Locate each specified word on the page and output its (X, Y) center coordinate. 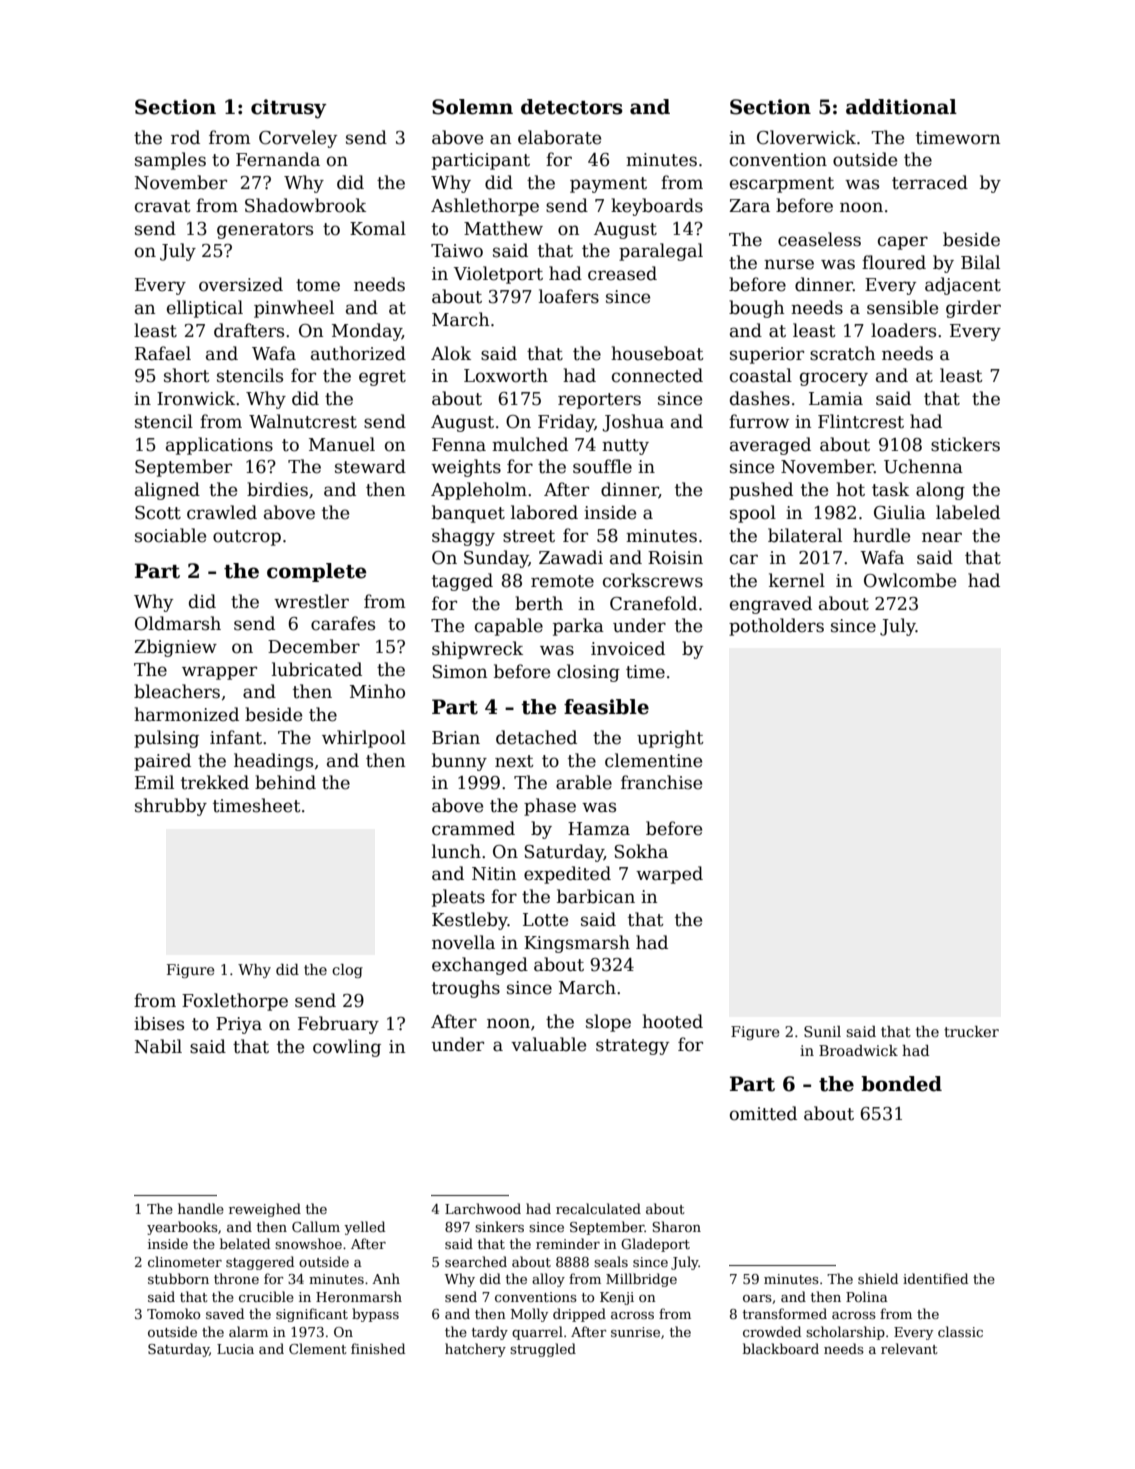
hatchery (475, 1350)
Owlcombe (910, 580)
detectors (572, 107)
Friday (566, 423)
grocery (834, 379)
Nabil (158, 1046)
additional (901, 107)
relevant (909, 1348)
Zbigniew (175, 648)
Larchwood (483, 1208)
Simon (459, 672)
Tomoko (173, 1313)
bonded (901, 1084)
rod (185, 137)
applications (219, 446)
